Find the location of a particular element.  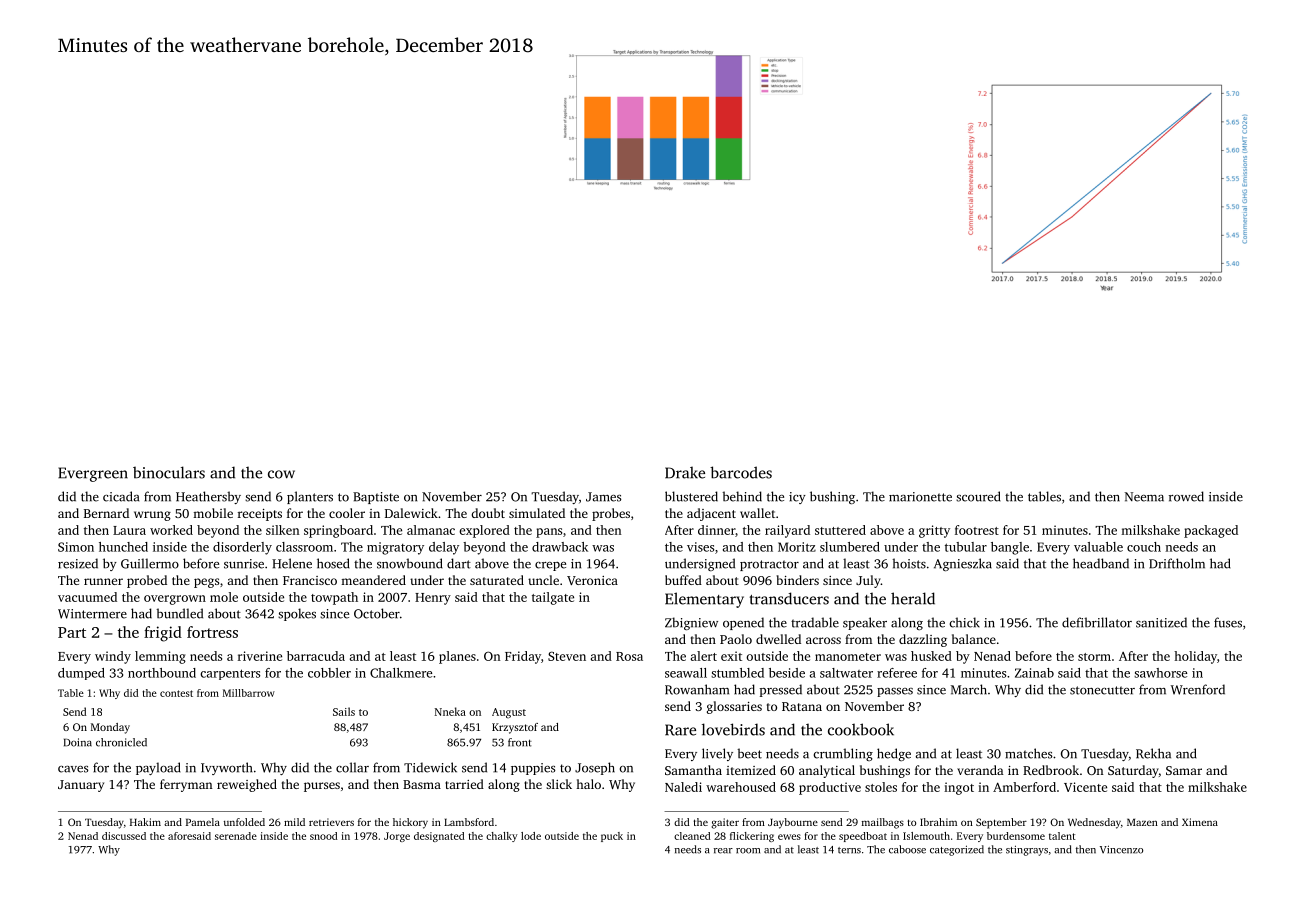

holiday is located at coordinates (1195, 657).
